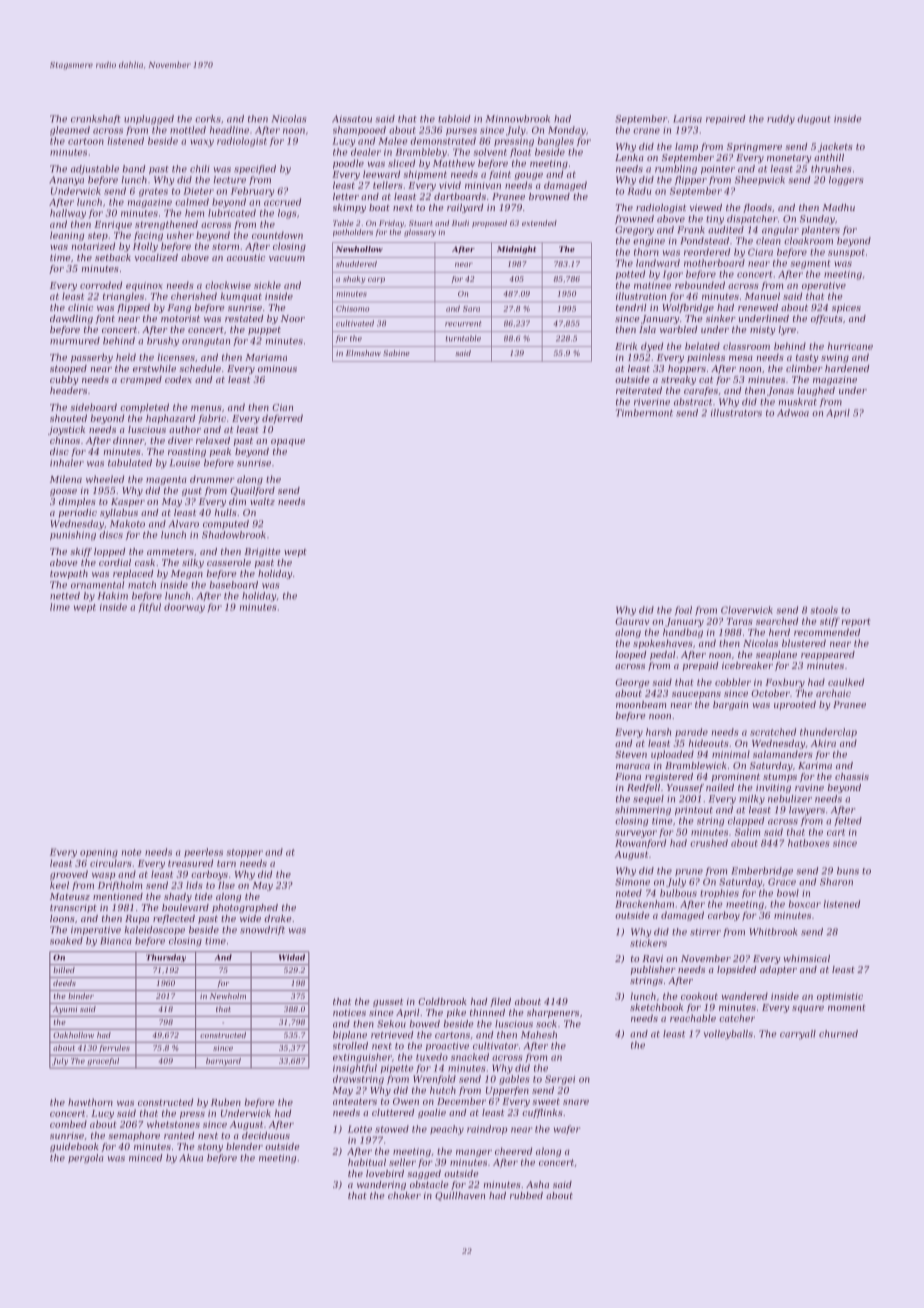  I want to click on George, so click(632, 683).
